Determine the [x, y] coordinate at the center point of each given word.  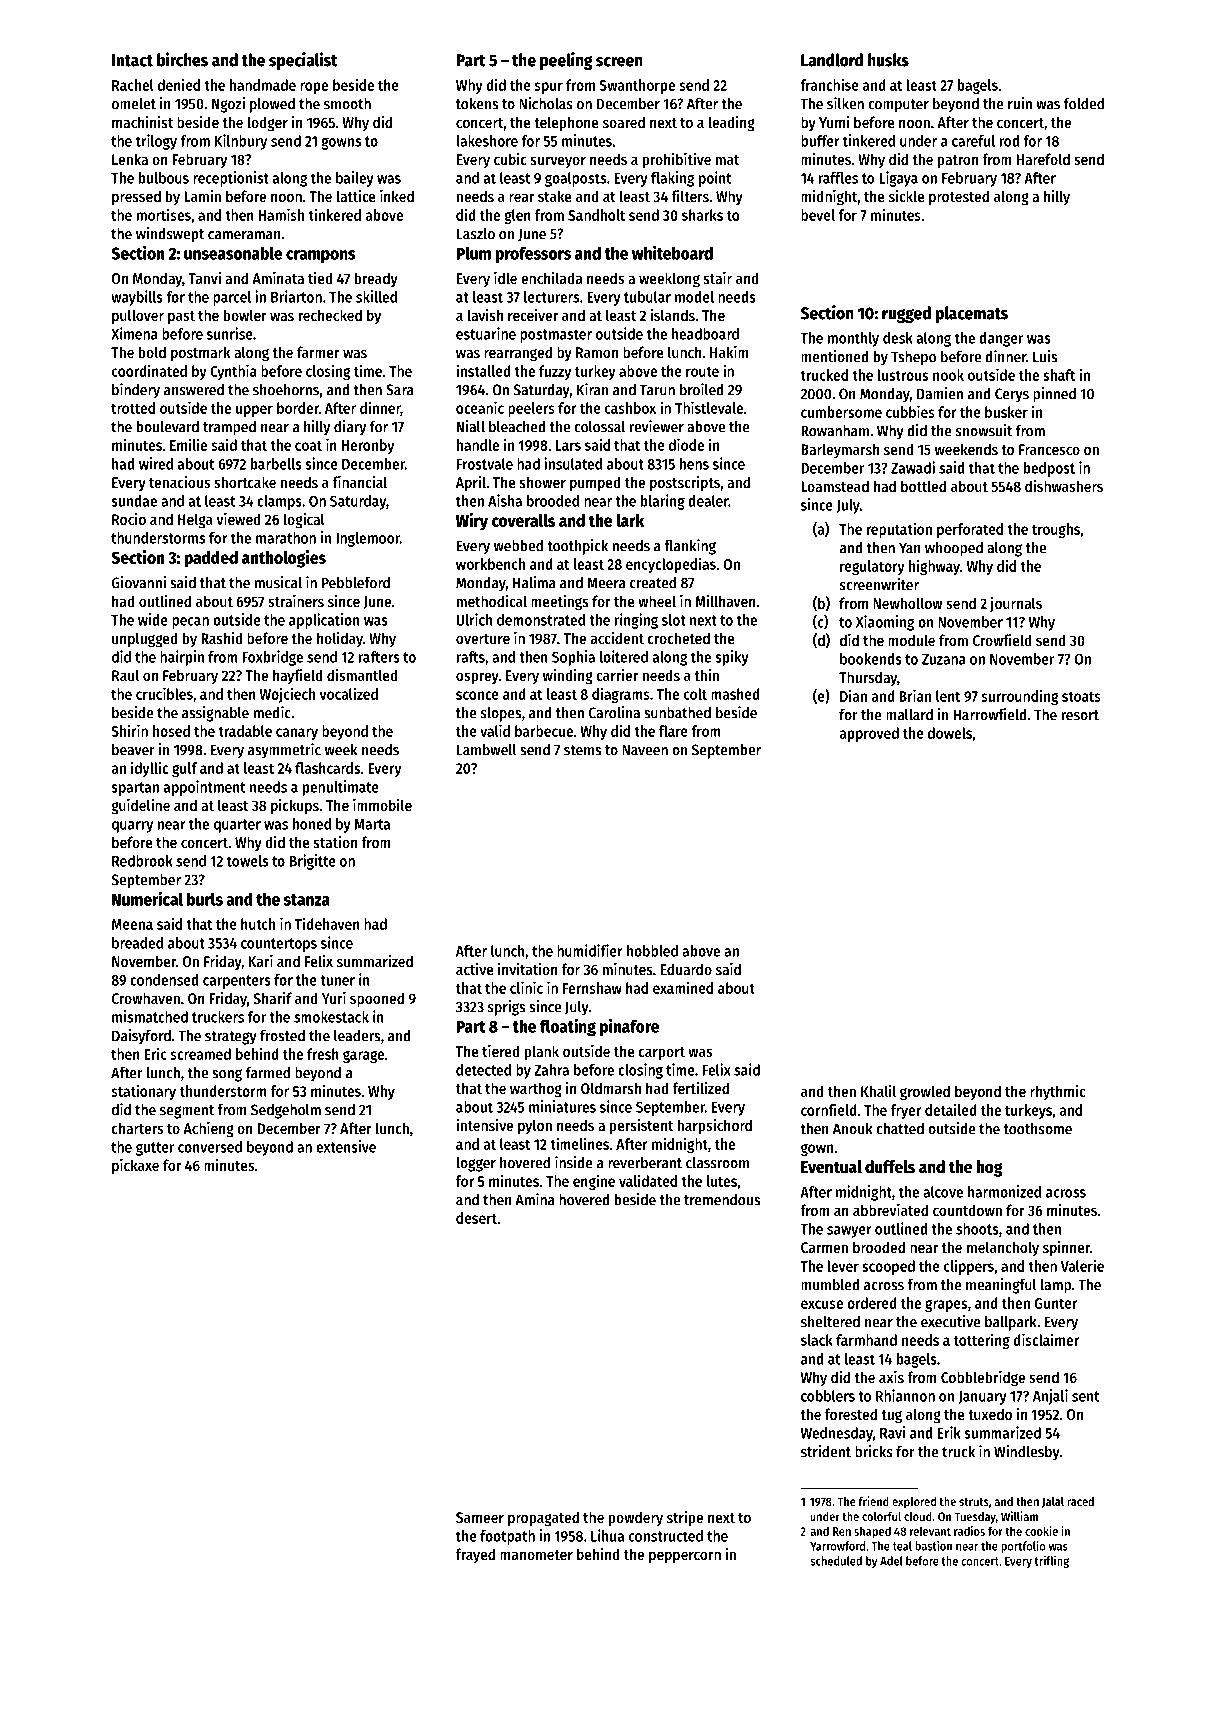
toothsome [1038, 1129]
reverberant [645, 1163]
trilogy [156, 142]
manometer [536, 1555]
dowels [950, 733]
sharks [702, 215]
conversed [210, 1147]
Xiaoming [885, 623]
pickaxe [135, 1166]
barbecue [544, 731]
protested [959, 197]
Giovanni [139, 582]
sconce [477, 695]
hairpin [182, 658]
